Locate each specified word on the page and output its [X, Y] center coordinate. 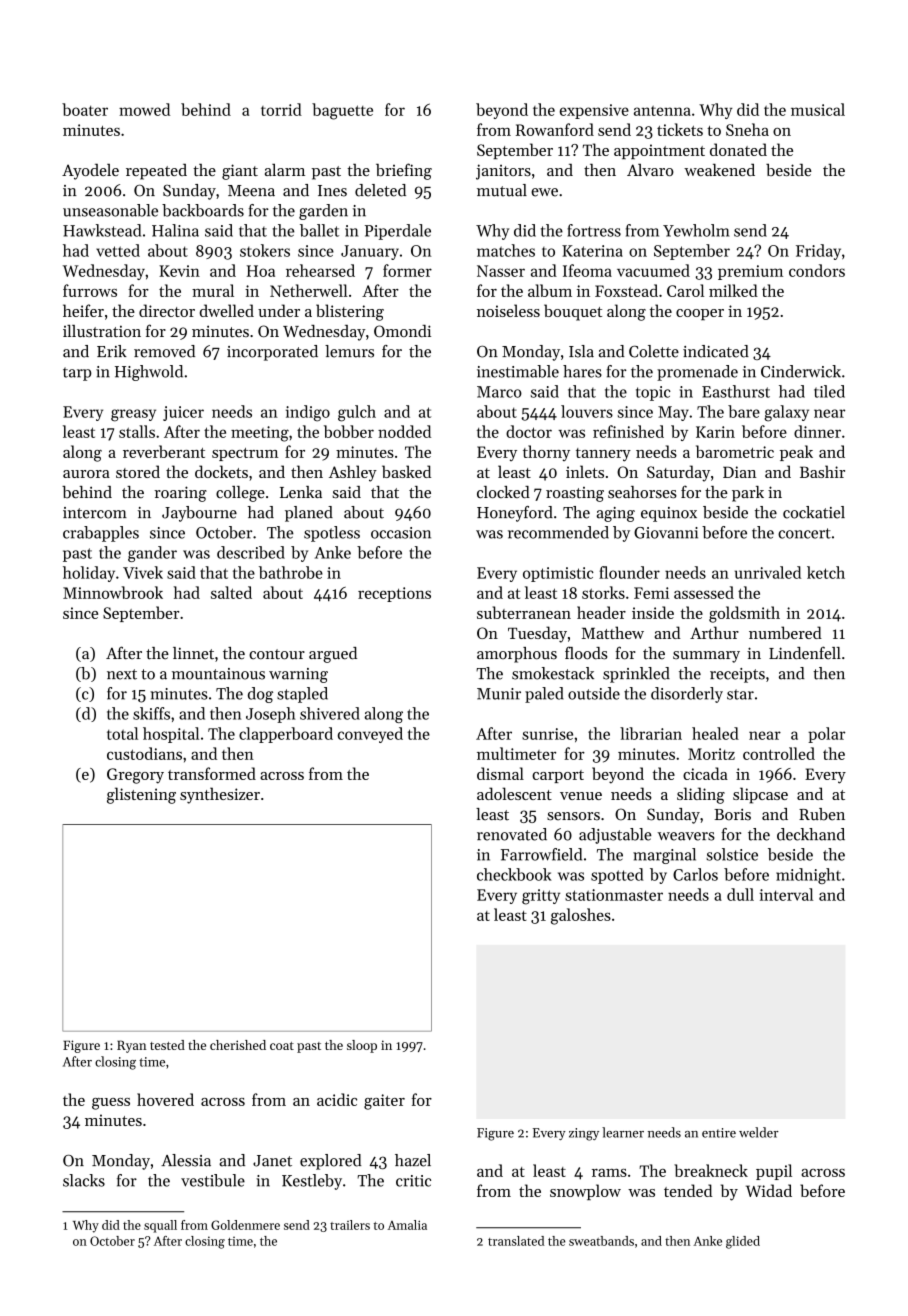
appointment [659, 151]
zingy [584, 1134]
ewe [544, 192]
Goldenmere [245, 1225]
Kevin [179, 271]
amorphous [517, 655]
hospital [171, 735]
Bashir [822, 471]
